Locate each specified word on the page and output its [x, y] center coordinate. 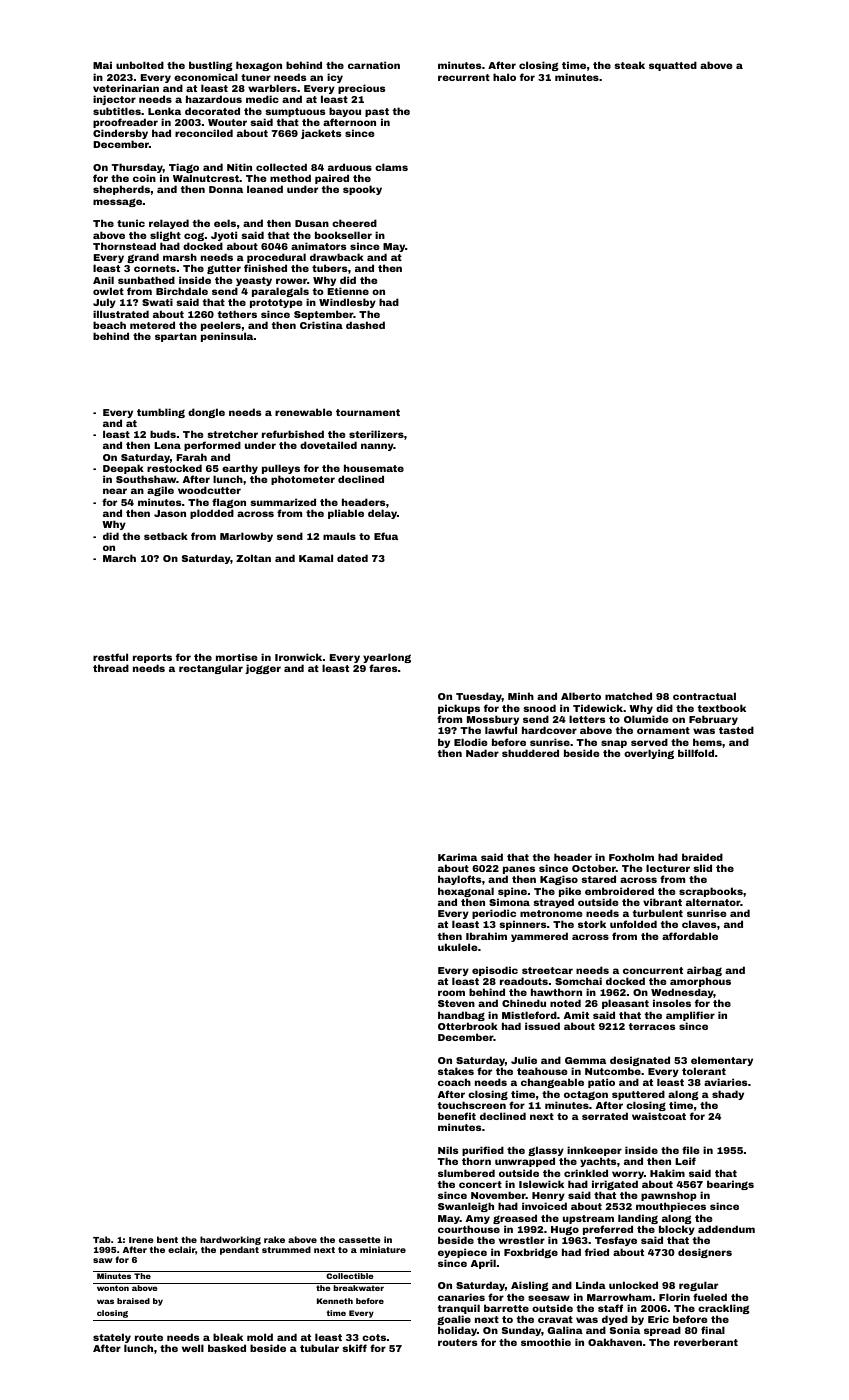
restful [110, 657]
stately [112, 1339]
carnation [374, 65]
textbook [722, 708]
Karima [457, 857]
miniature [383, 1249]
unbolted [140, 65]
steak [629, 65]
